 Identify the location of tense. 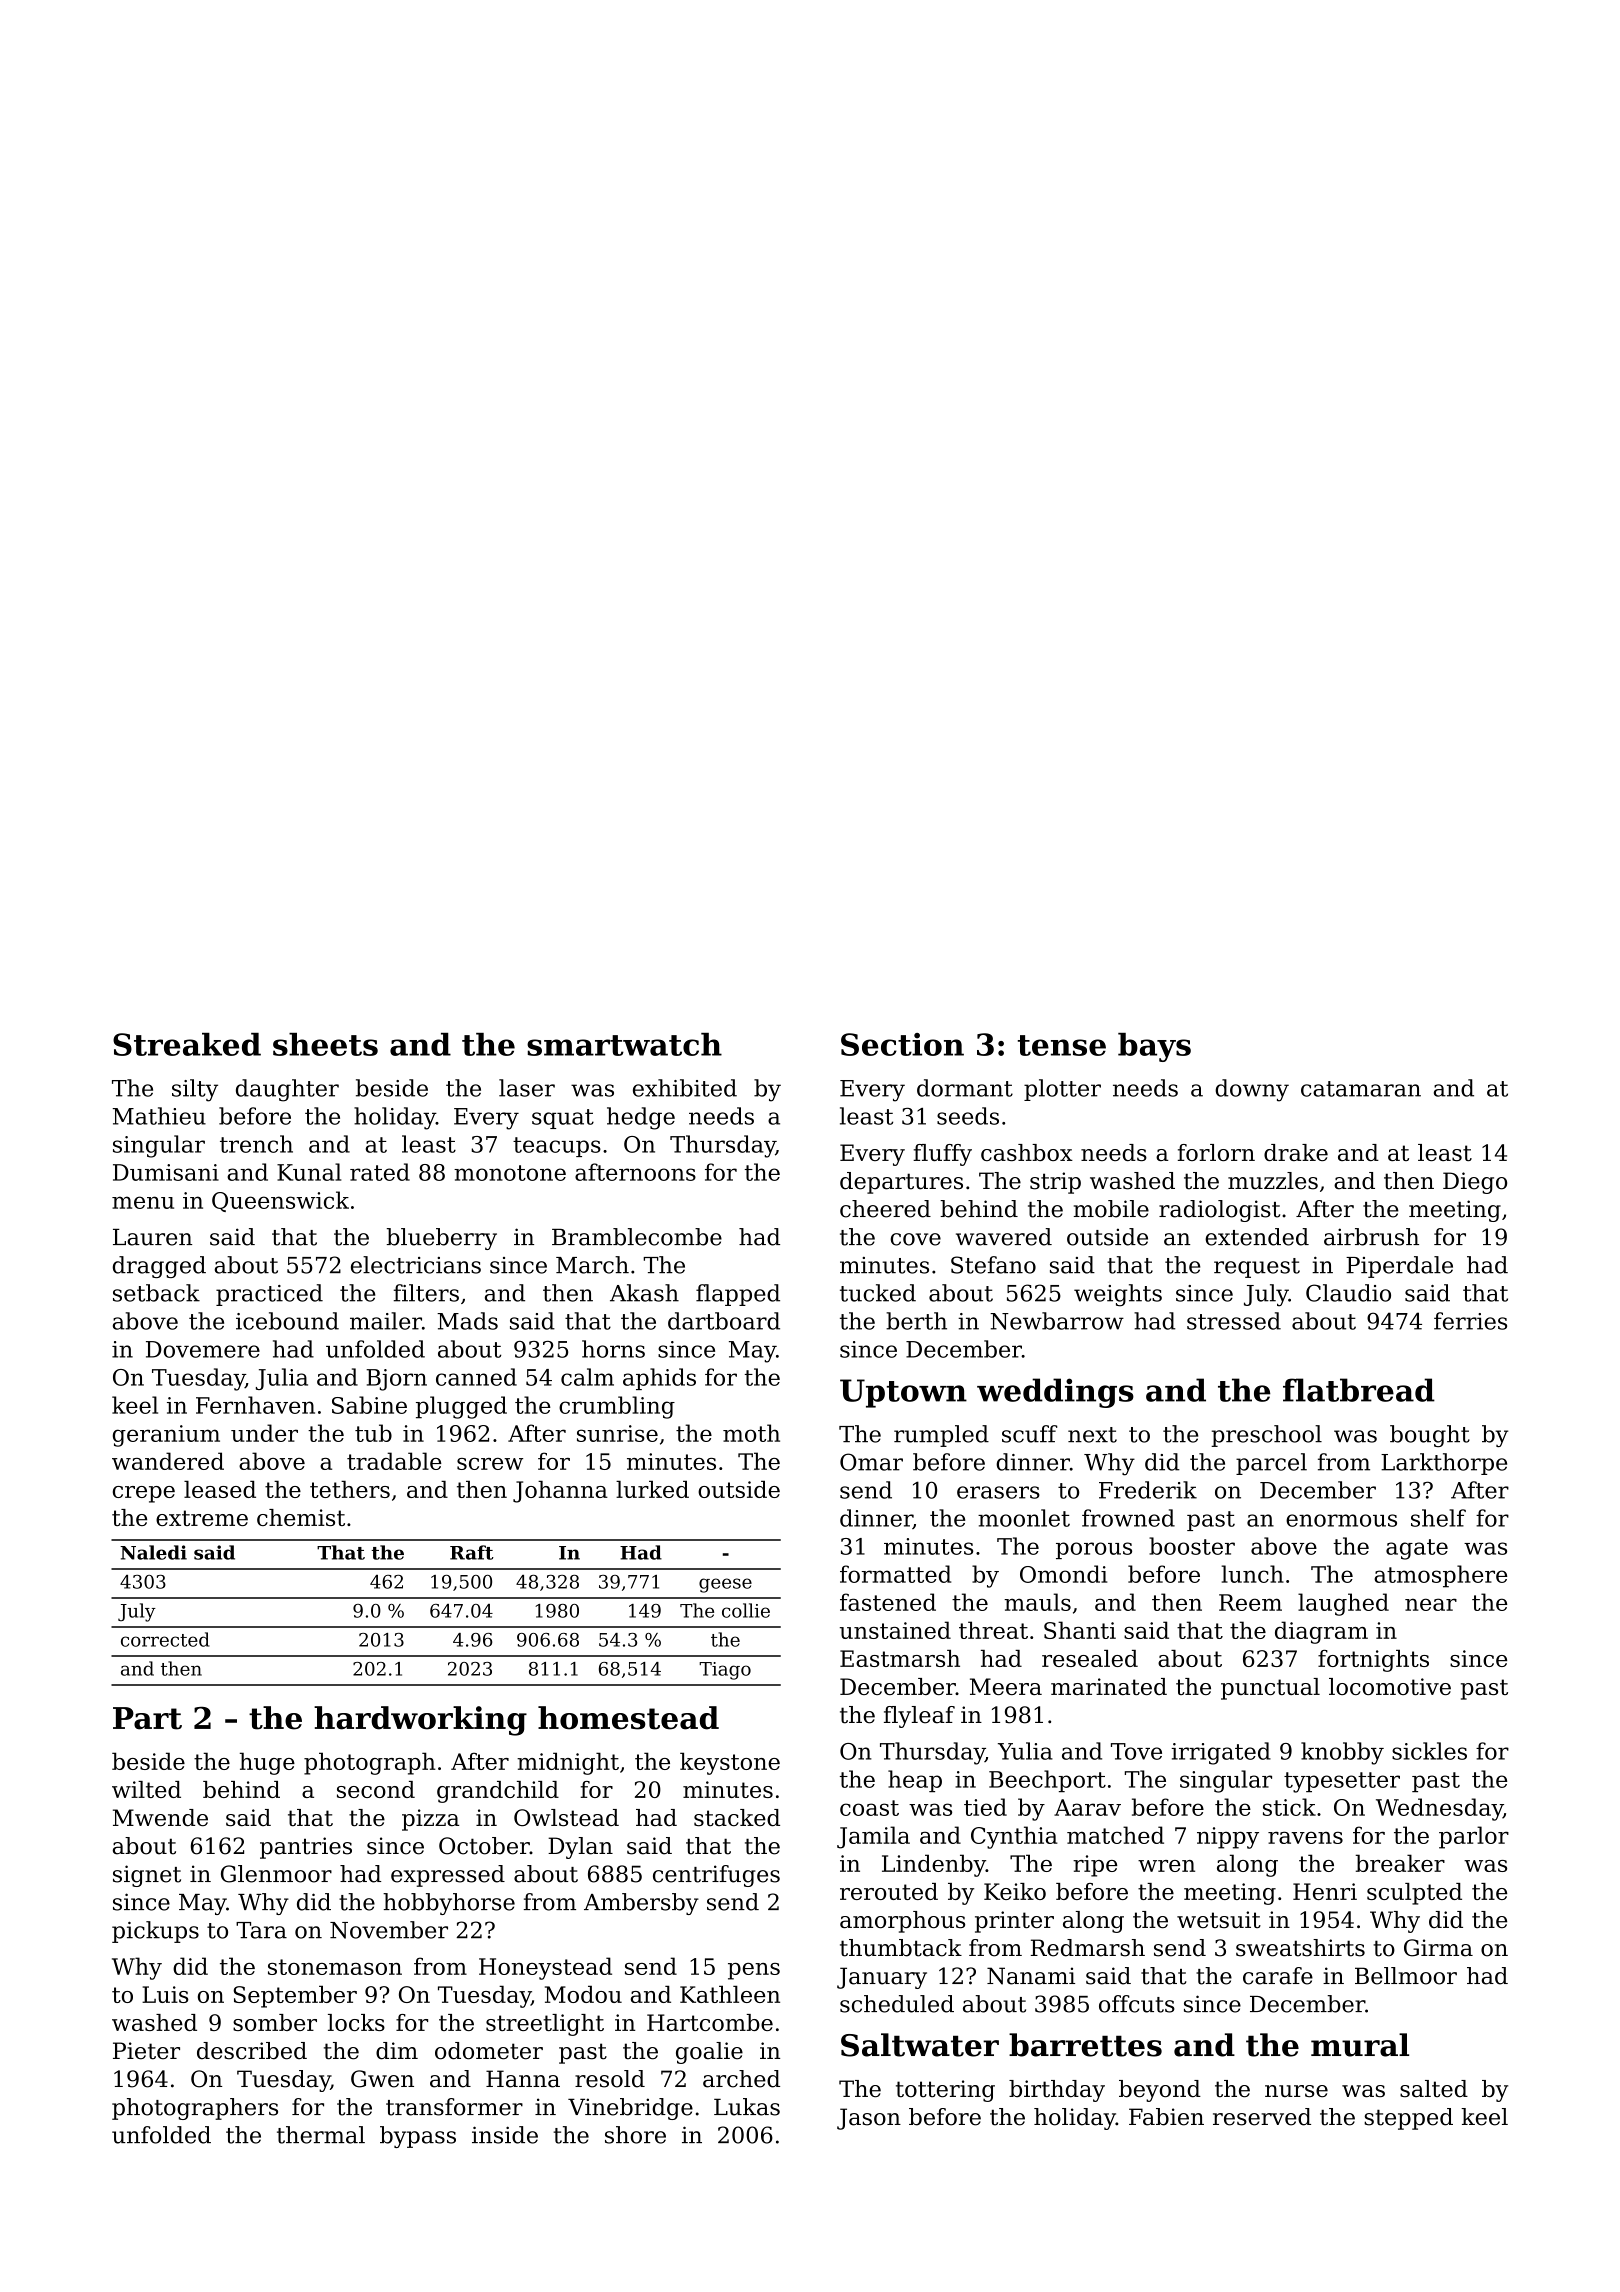
(1062, 1045).
